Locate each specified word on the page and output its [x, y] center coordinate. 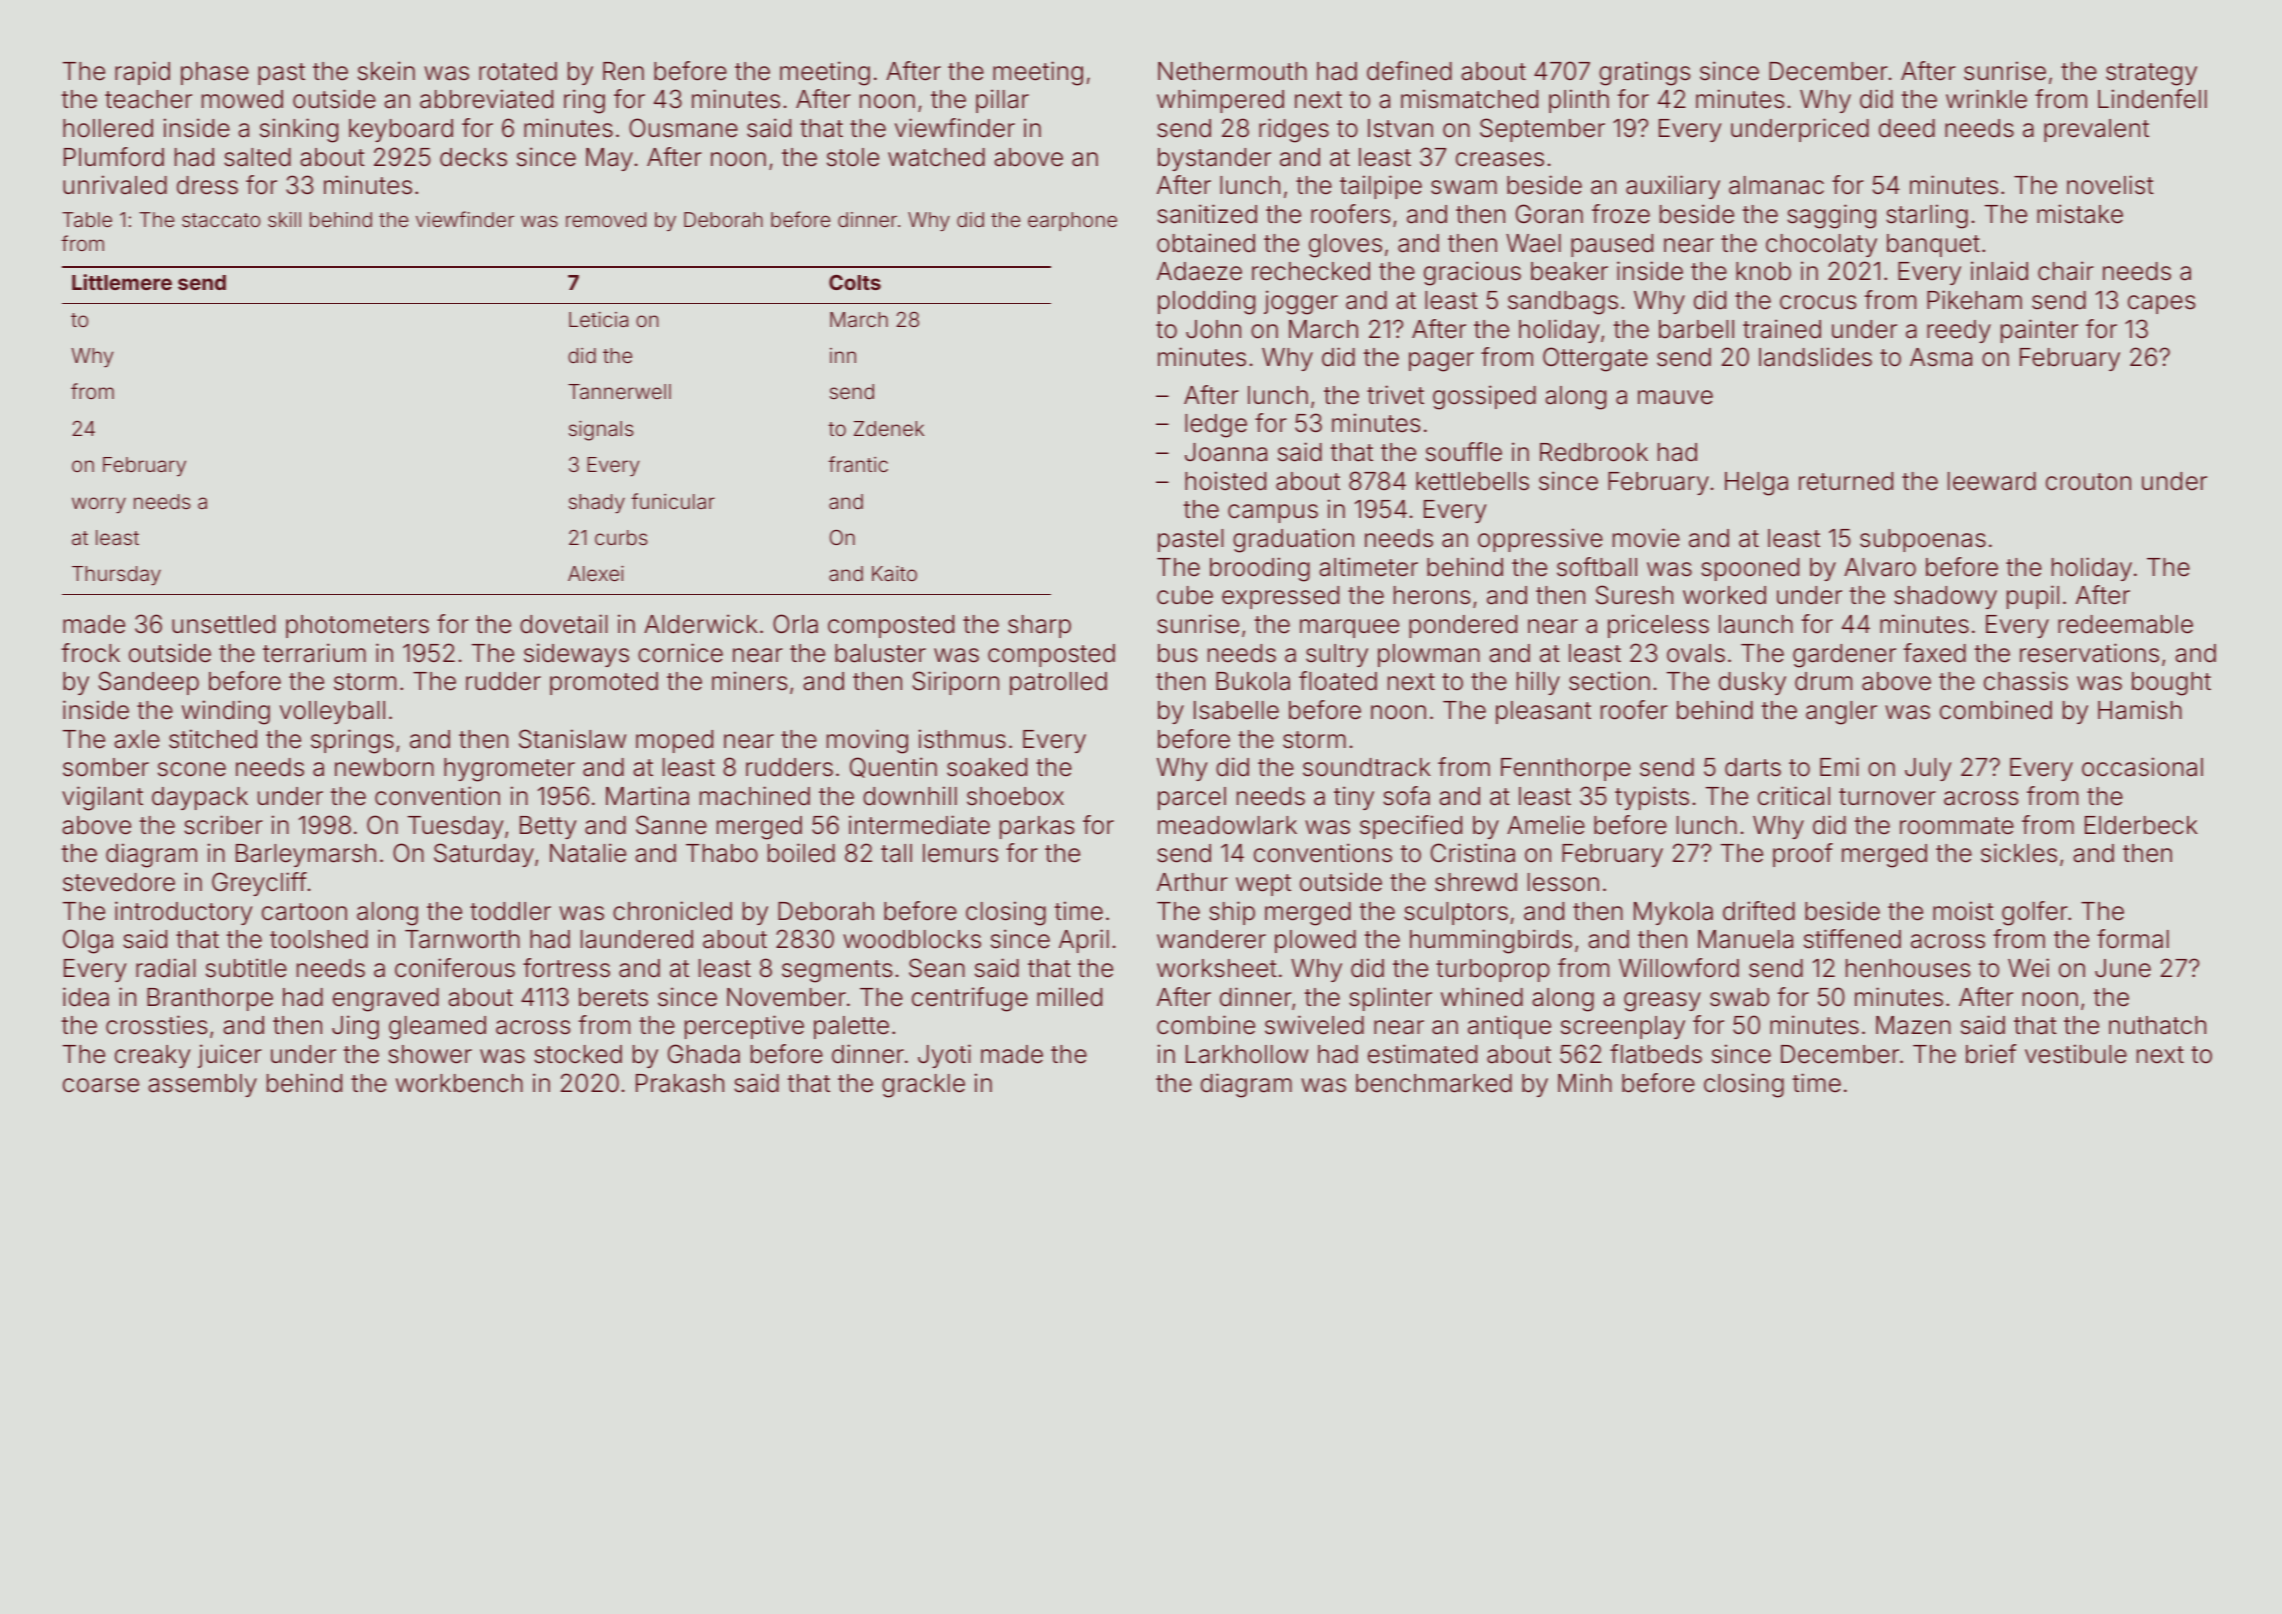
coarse [101, 1085]
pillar [1002, 101]
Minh [1585, 1082]
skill [284, 219]
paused [1612, 245]
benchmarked [1434, 1083]
